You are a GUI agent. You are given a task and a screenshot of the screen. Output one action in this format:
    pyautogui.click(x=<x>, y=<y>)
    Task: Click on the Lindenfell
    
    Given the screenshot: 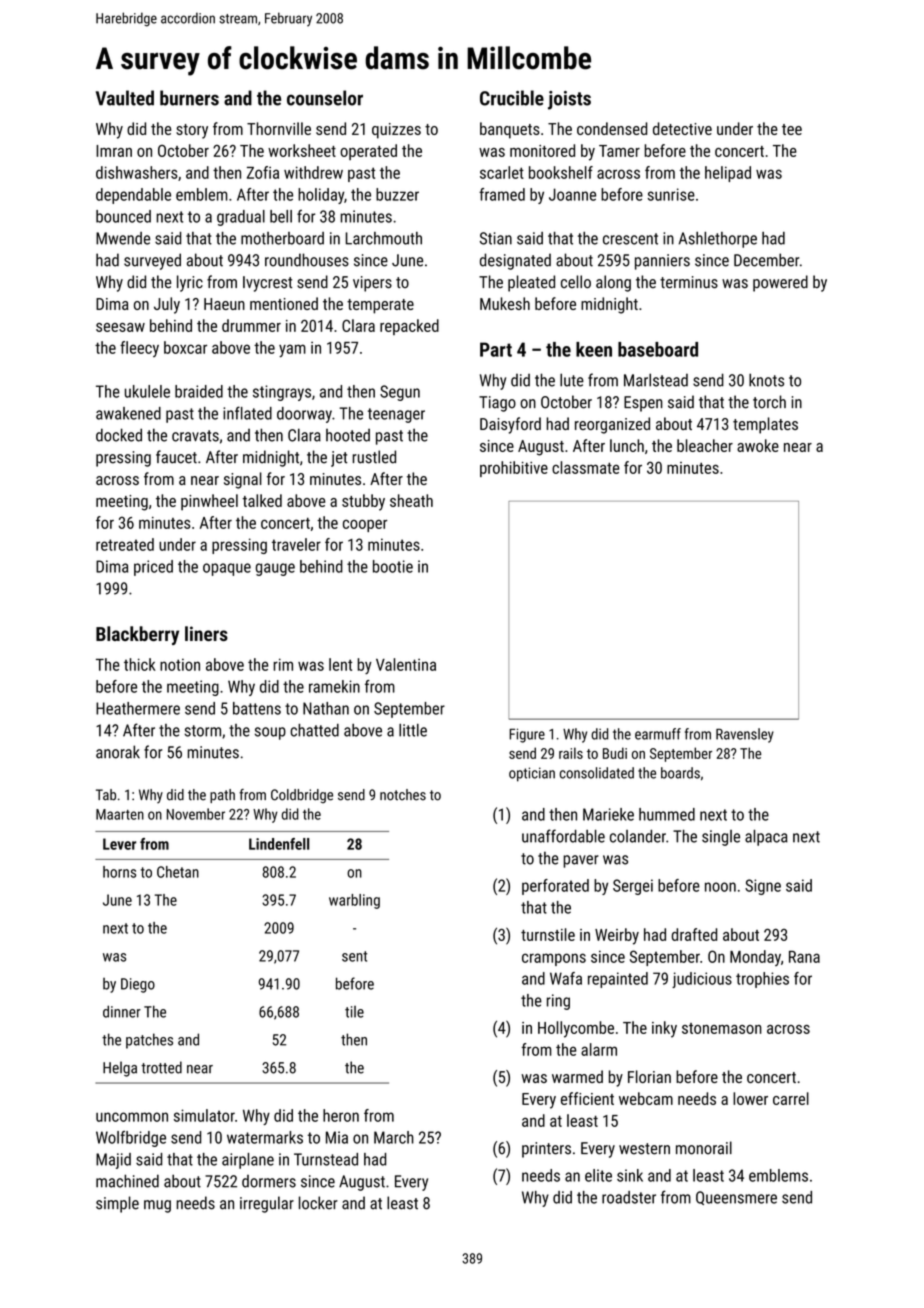 What is the action you would take?
    pyautogui.click(x=279, y=844)
